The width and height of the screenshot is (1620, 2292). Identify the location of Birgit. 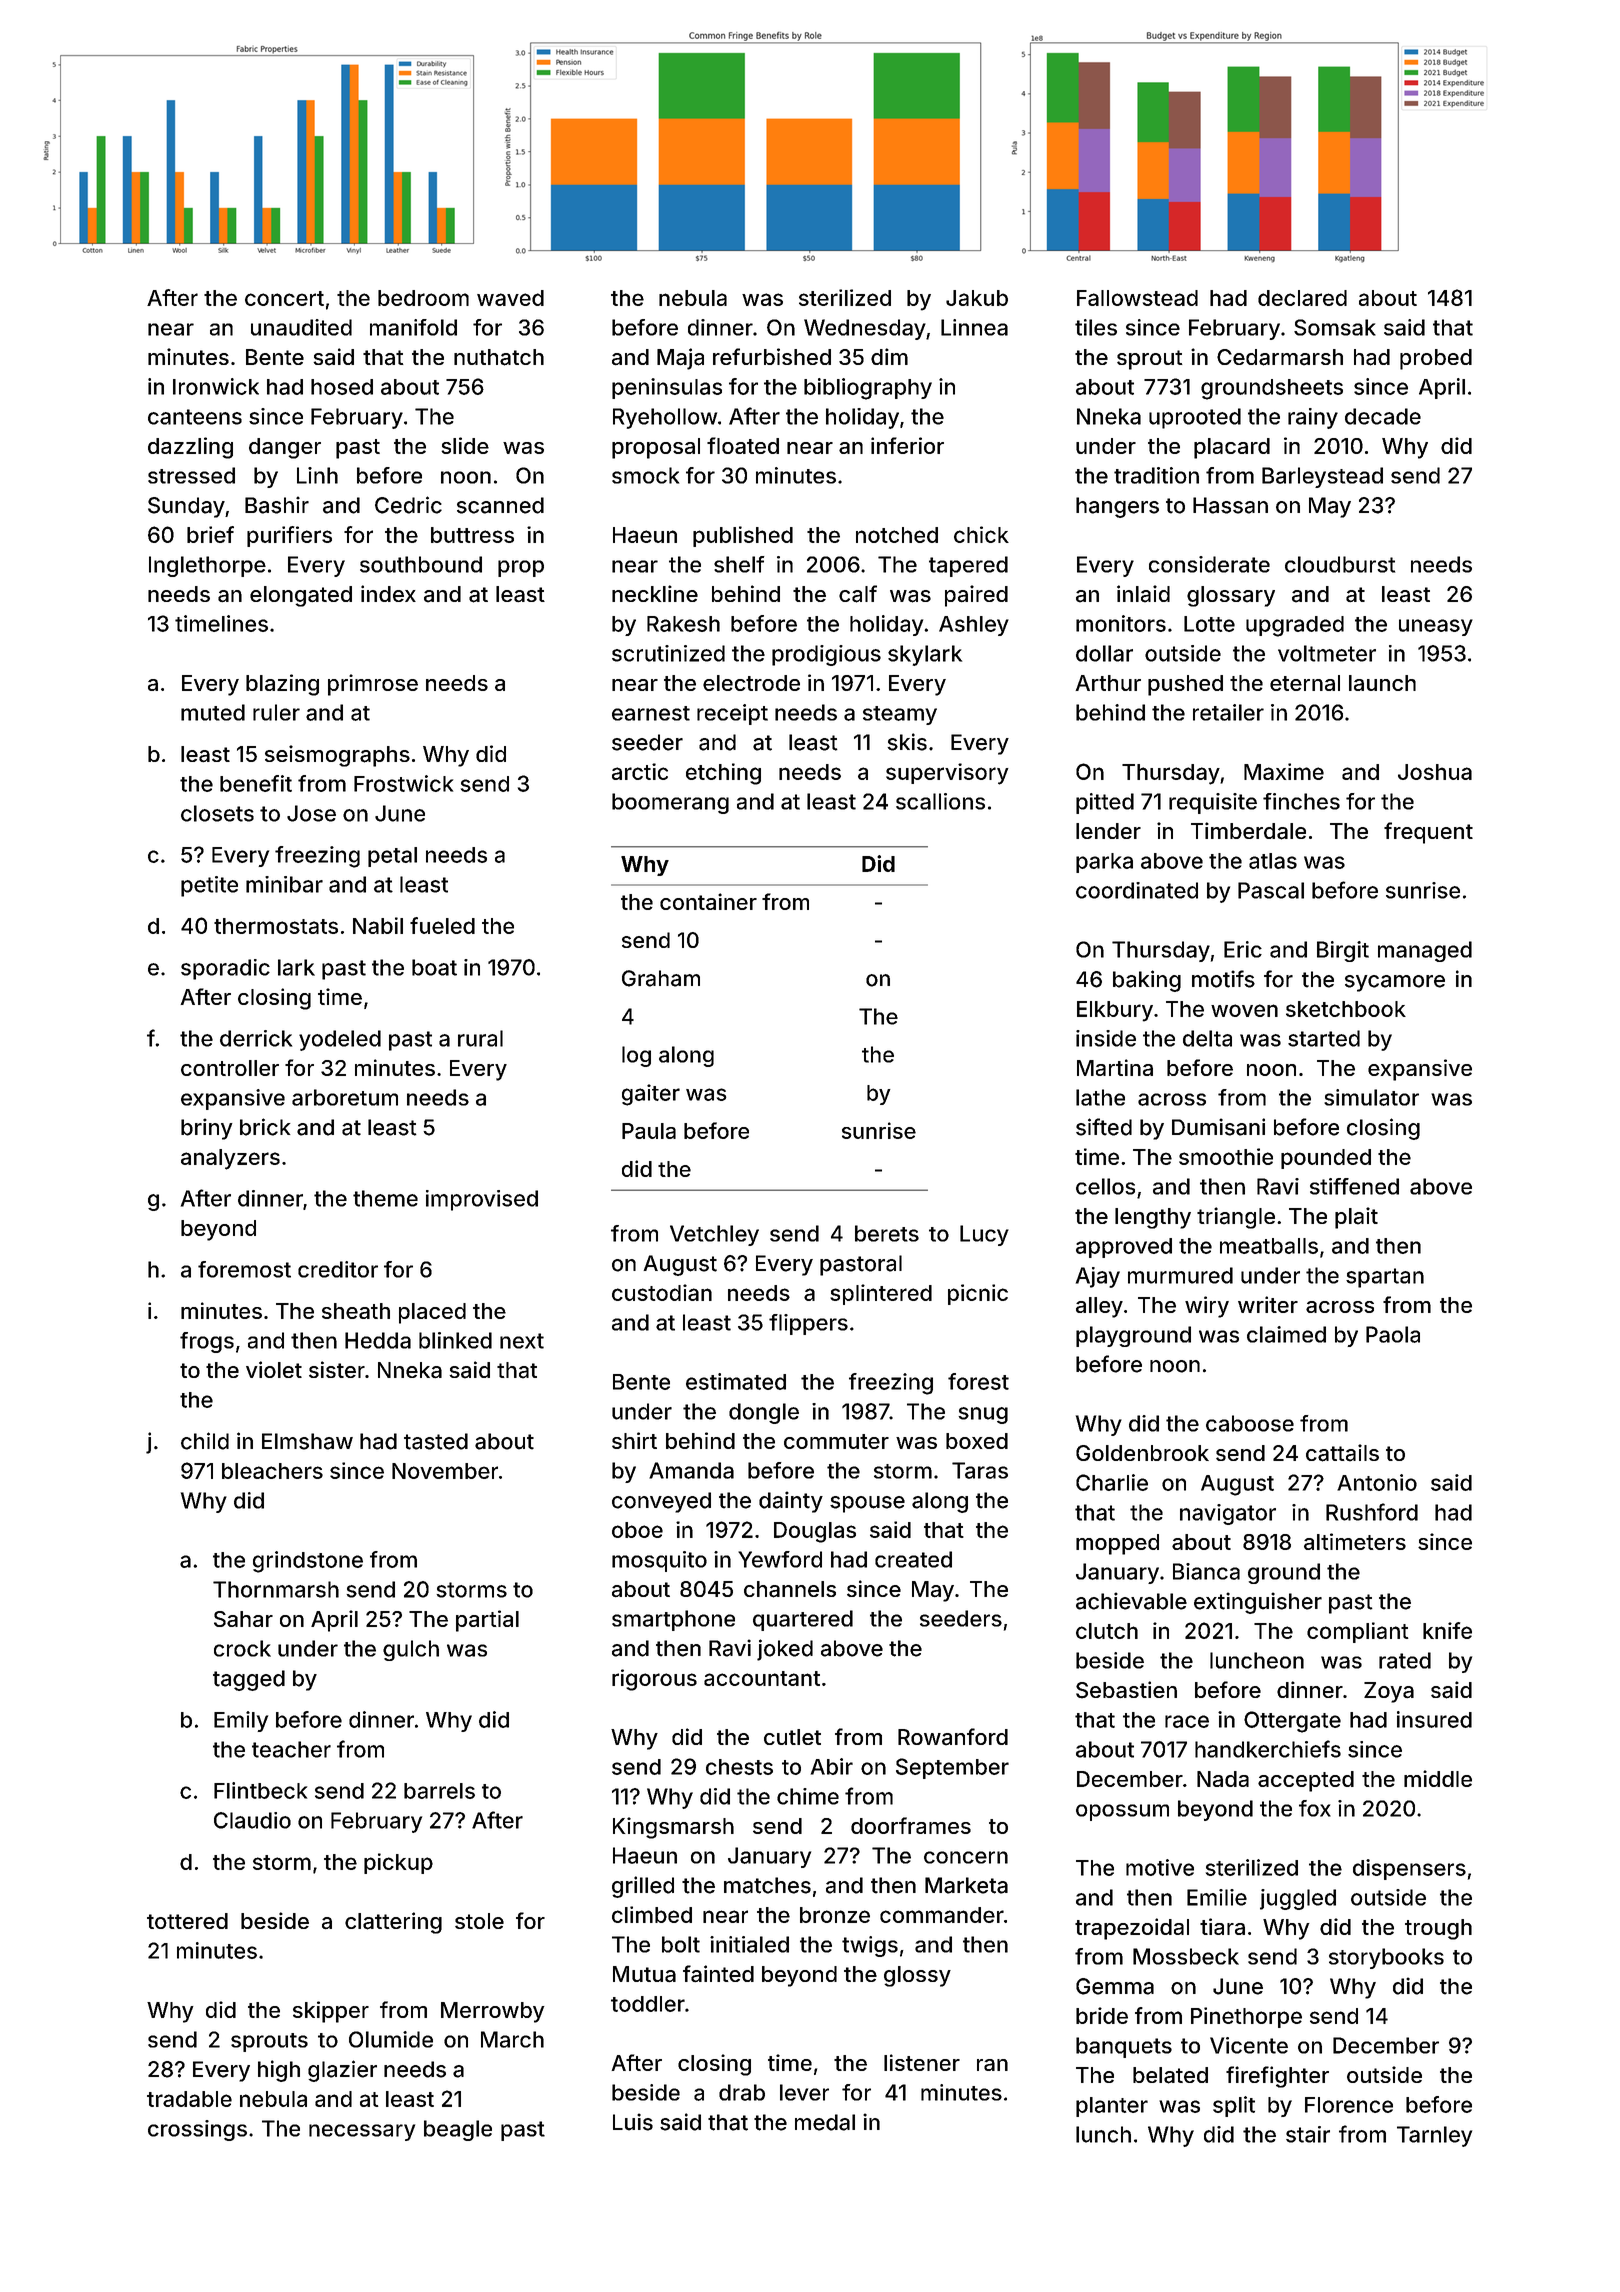
(1343, 951).
